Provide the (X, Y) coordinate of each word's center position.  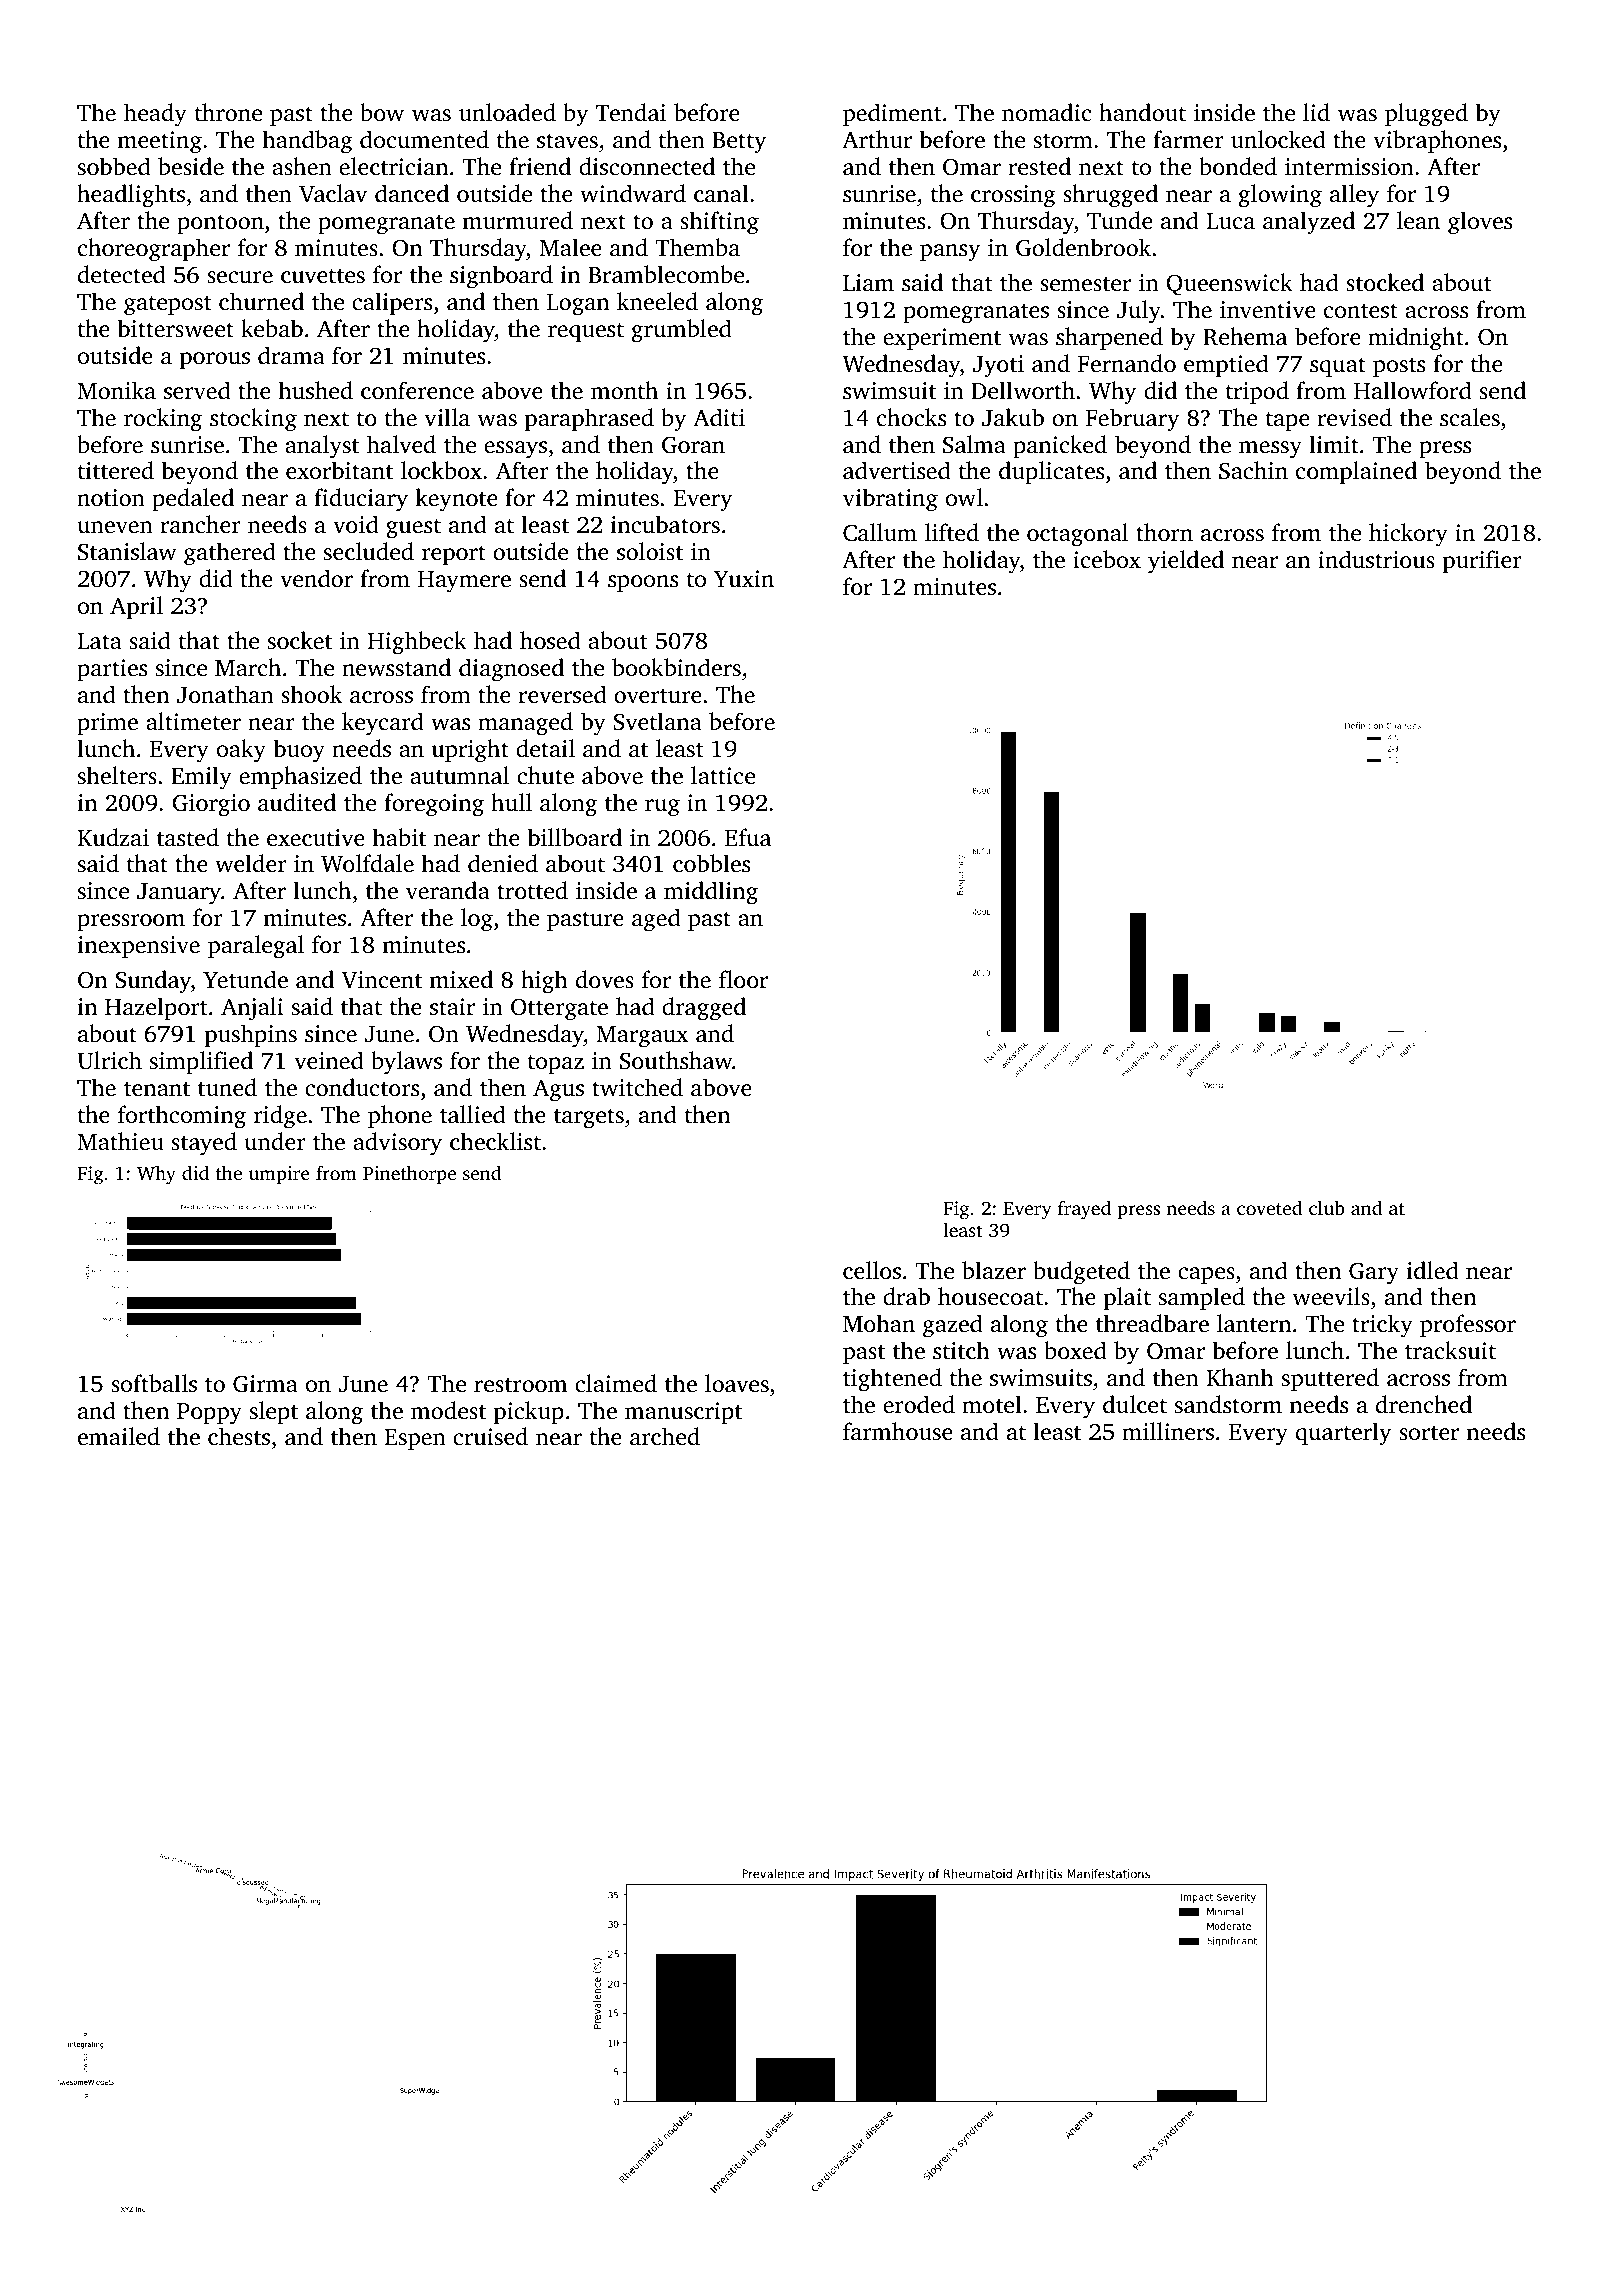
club (1327, 1207)
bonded (1238, 166)
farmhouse (898, 1431)
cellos (872, 1270)
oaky (241, 751)
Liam (868, 283)
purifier (1482, 561)
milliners (1168, 1431)
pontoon (220, 224)
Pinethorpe (409, 1175)
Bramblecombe (666, 274)
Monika (116, 390)
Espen (415, 1439)
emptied (1226, 365)
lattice (723, 775)
